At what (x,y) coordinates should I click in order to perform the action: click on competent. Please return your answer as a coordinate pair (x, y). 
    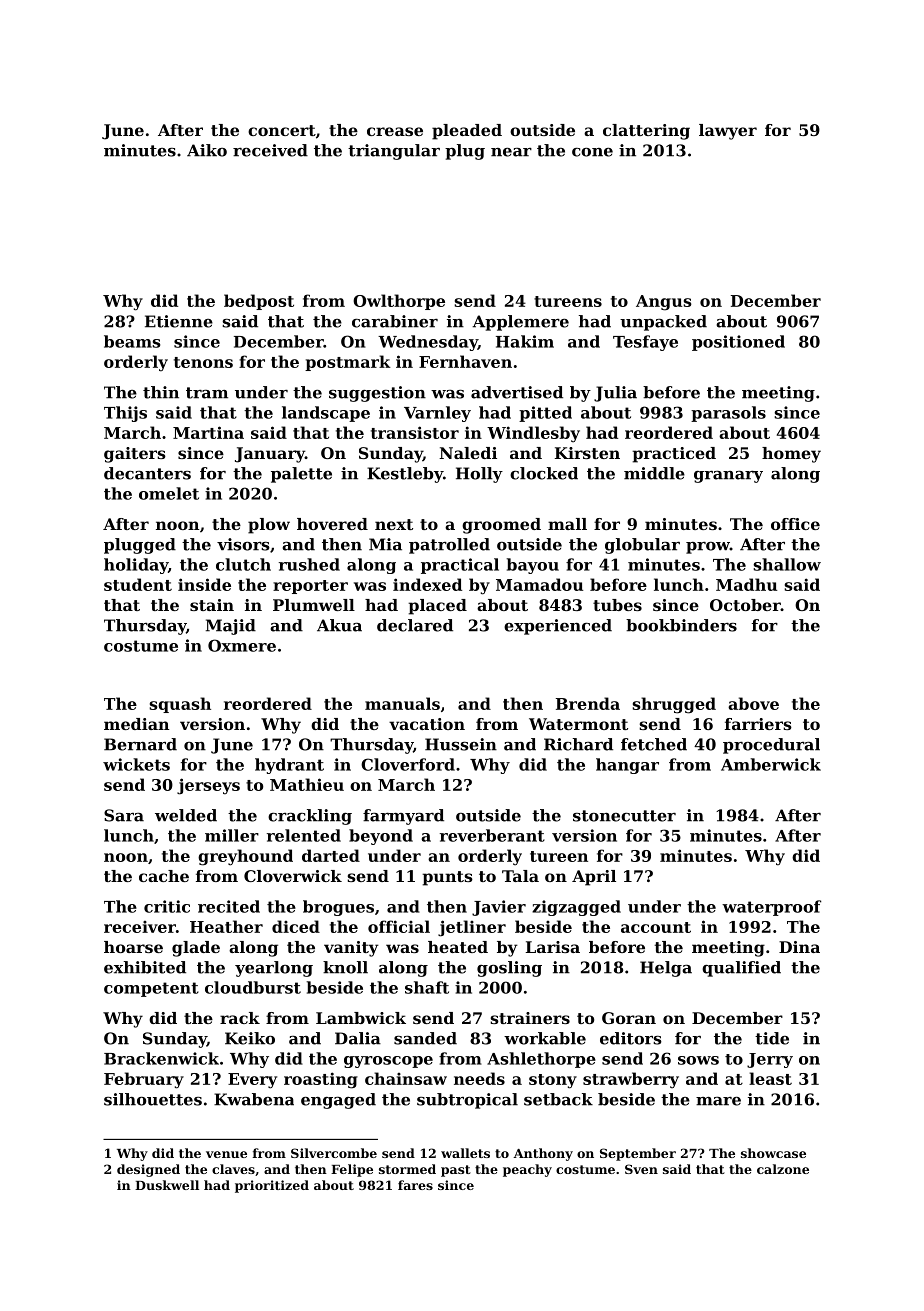
    Looking at the image, I should click on (151, 989).
